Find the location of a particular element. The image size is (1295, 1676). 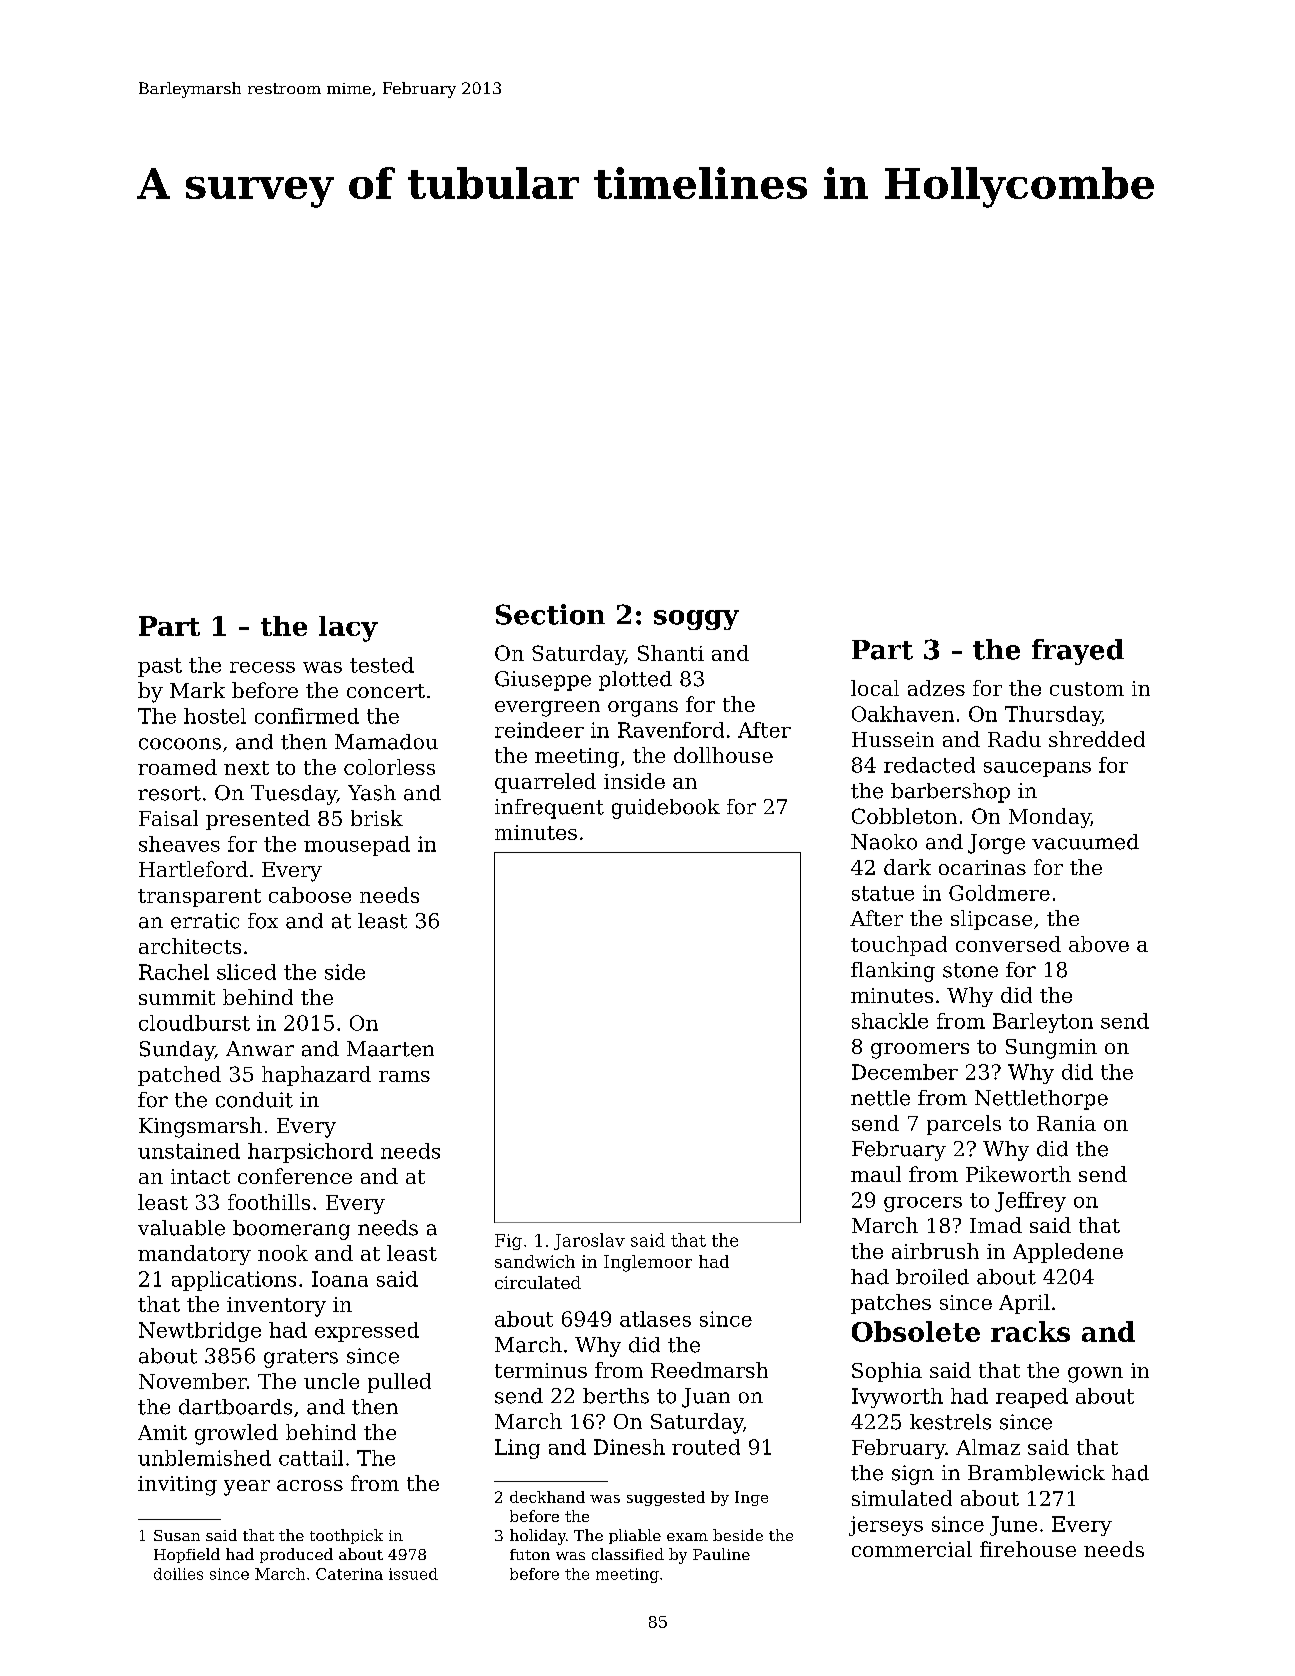

guidebook is located at coordinates (666, 809).
